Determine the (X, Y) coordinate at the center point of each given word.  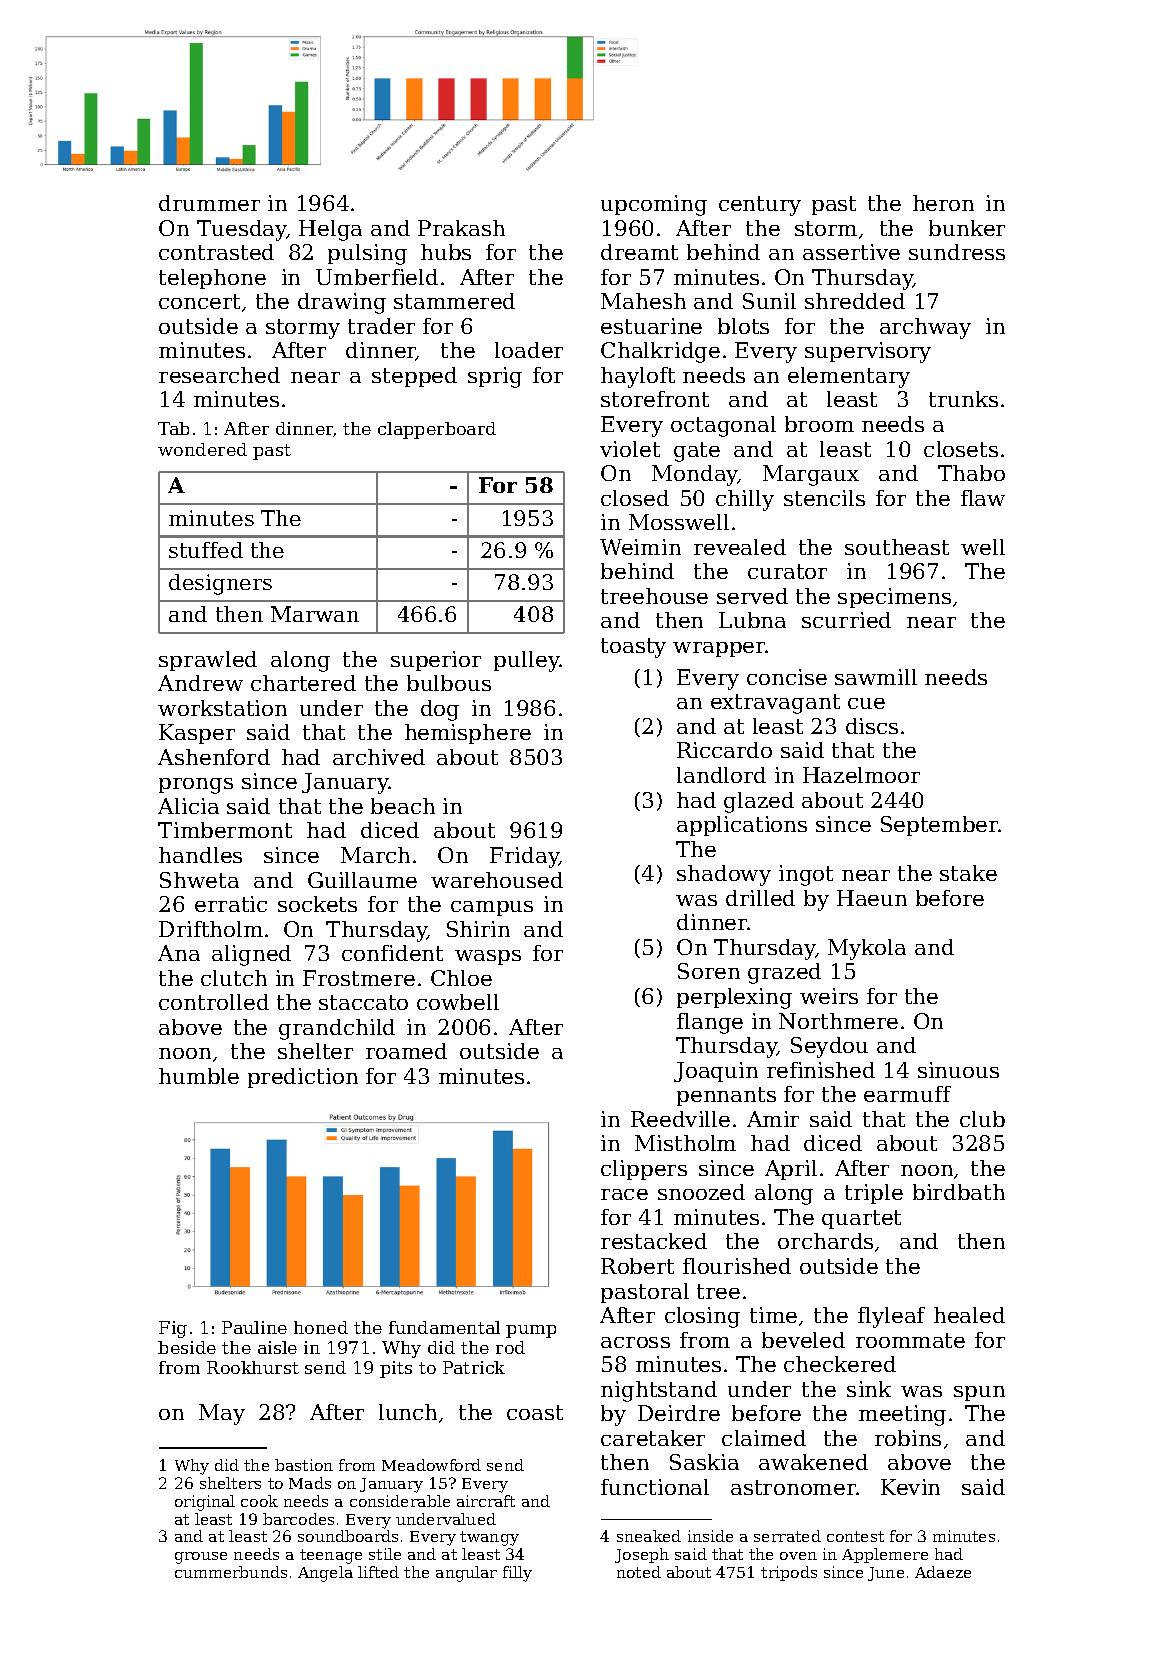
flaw (983, 498)
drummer (209, 203)
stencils (824, 498)
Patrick (474, 1367)
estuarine (651, 326)
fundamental (444, 1327)
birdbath (959, 1192)
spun (979, 1393)
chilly (745, 500)
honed (321, 1327)
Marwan (315, 614)
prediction (303, 1078)
